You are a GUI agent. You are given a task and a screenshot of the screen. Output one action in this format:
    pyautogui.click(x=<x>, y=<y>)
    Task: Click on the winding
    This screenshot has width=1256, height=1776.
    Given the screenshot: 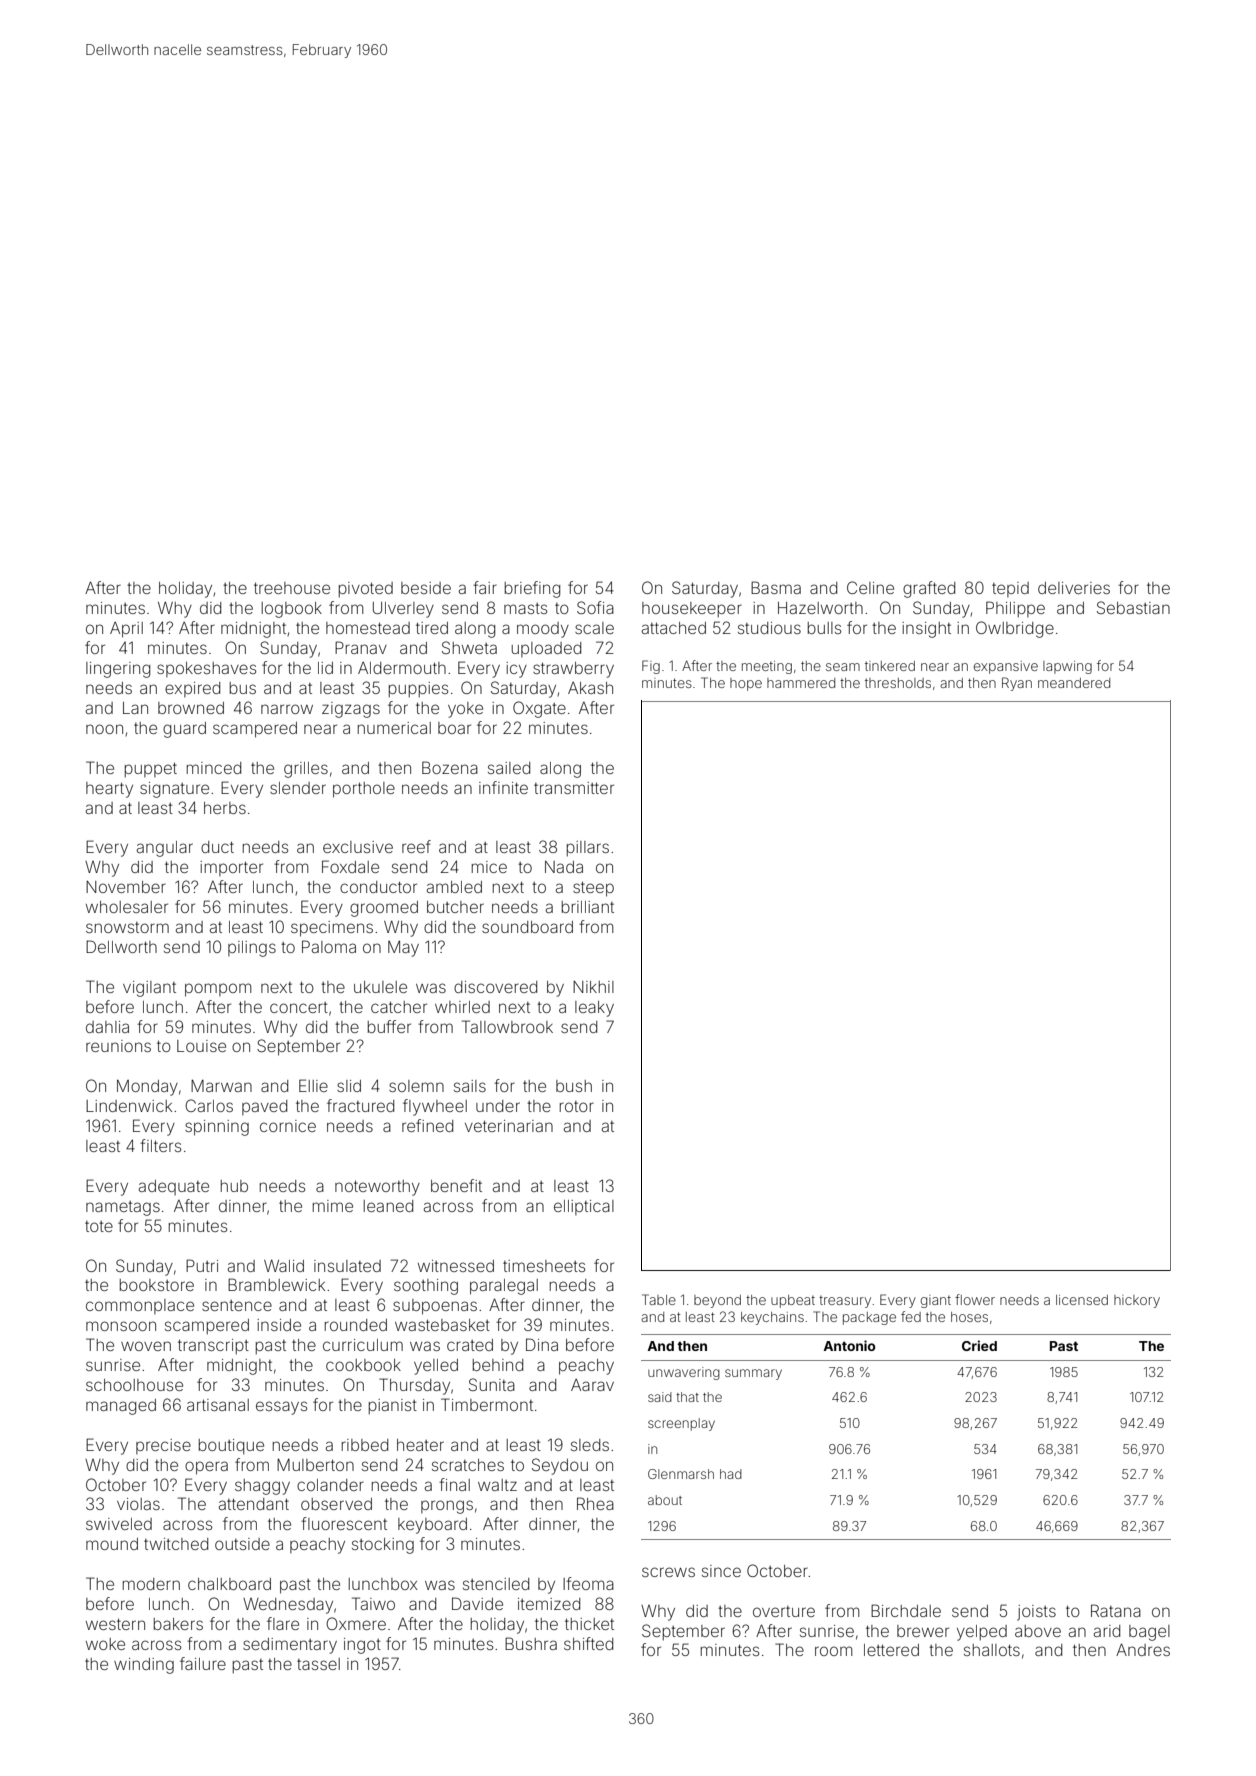 What is the action you would take?
    pyautogui.click(x=144, y=1666)
